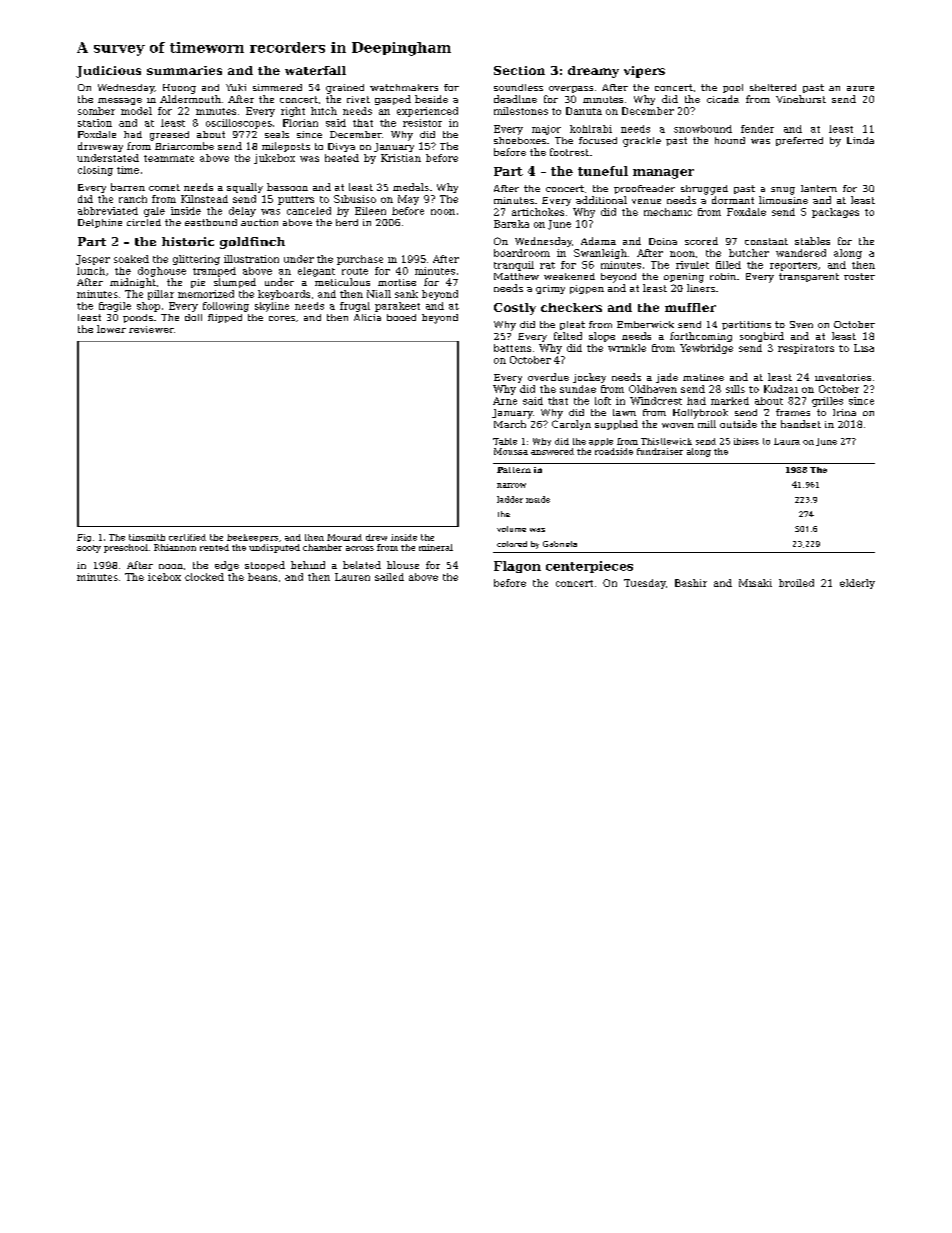  I want to click on May, so click(408, 200).
